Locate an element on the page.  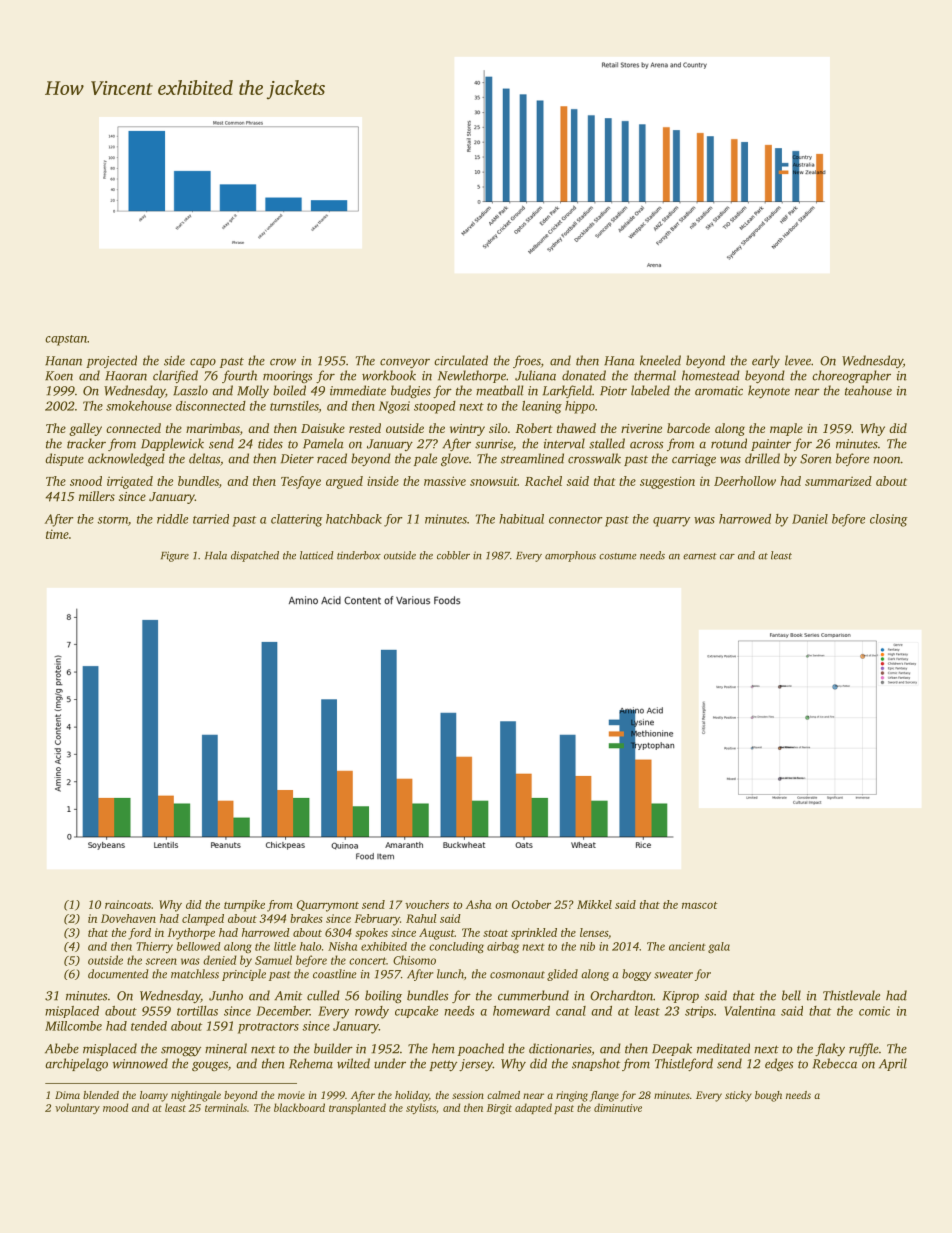
dispatched is located at coordinates (255, 556).
